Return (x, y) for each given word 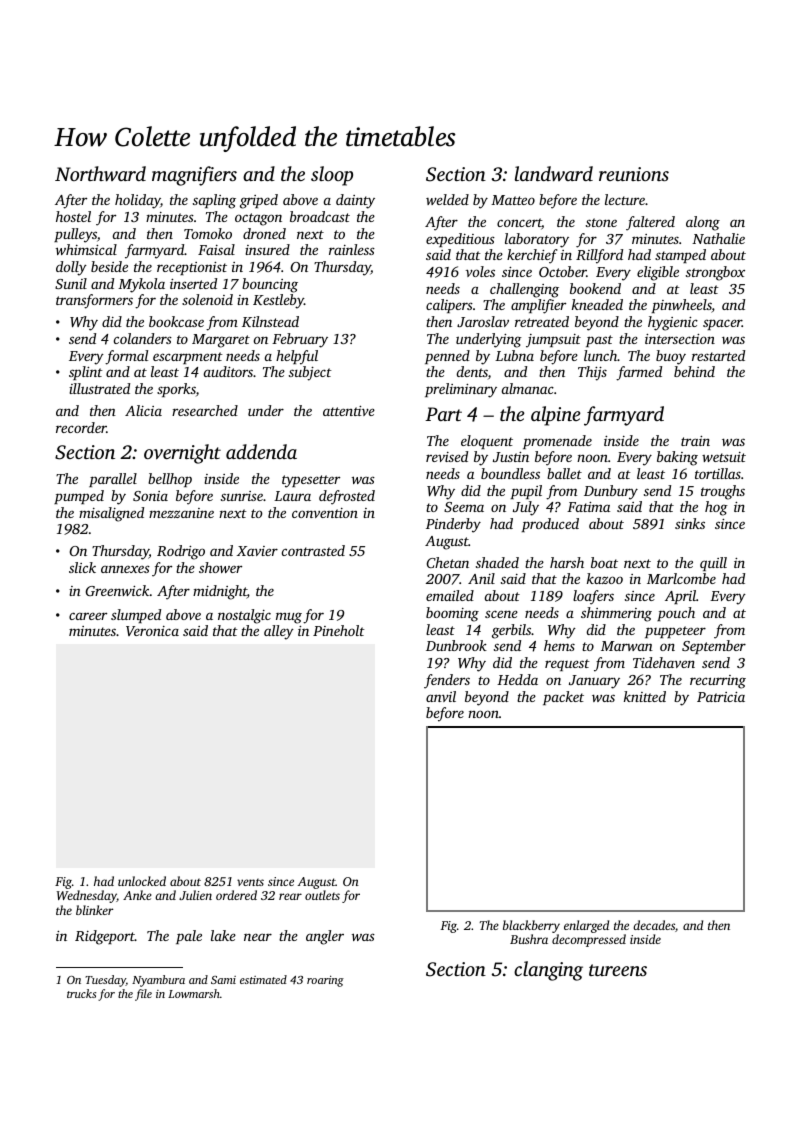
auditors (228, 371)
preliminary (461, 390)
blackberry (531, 926)
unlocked (142, 881)
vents (250, 882)
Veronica (152, 631)
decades (654, 925)
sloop (332, 176)
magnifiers (194, 176)
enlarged (586, 926)
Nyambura (158, 981)
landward (554, 174)
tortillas (718, 473)
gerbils (511, 631)
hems (559, 645)
